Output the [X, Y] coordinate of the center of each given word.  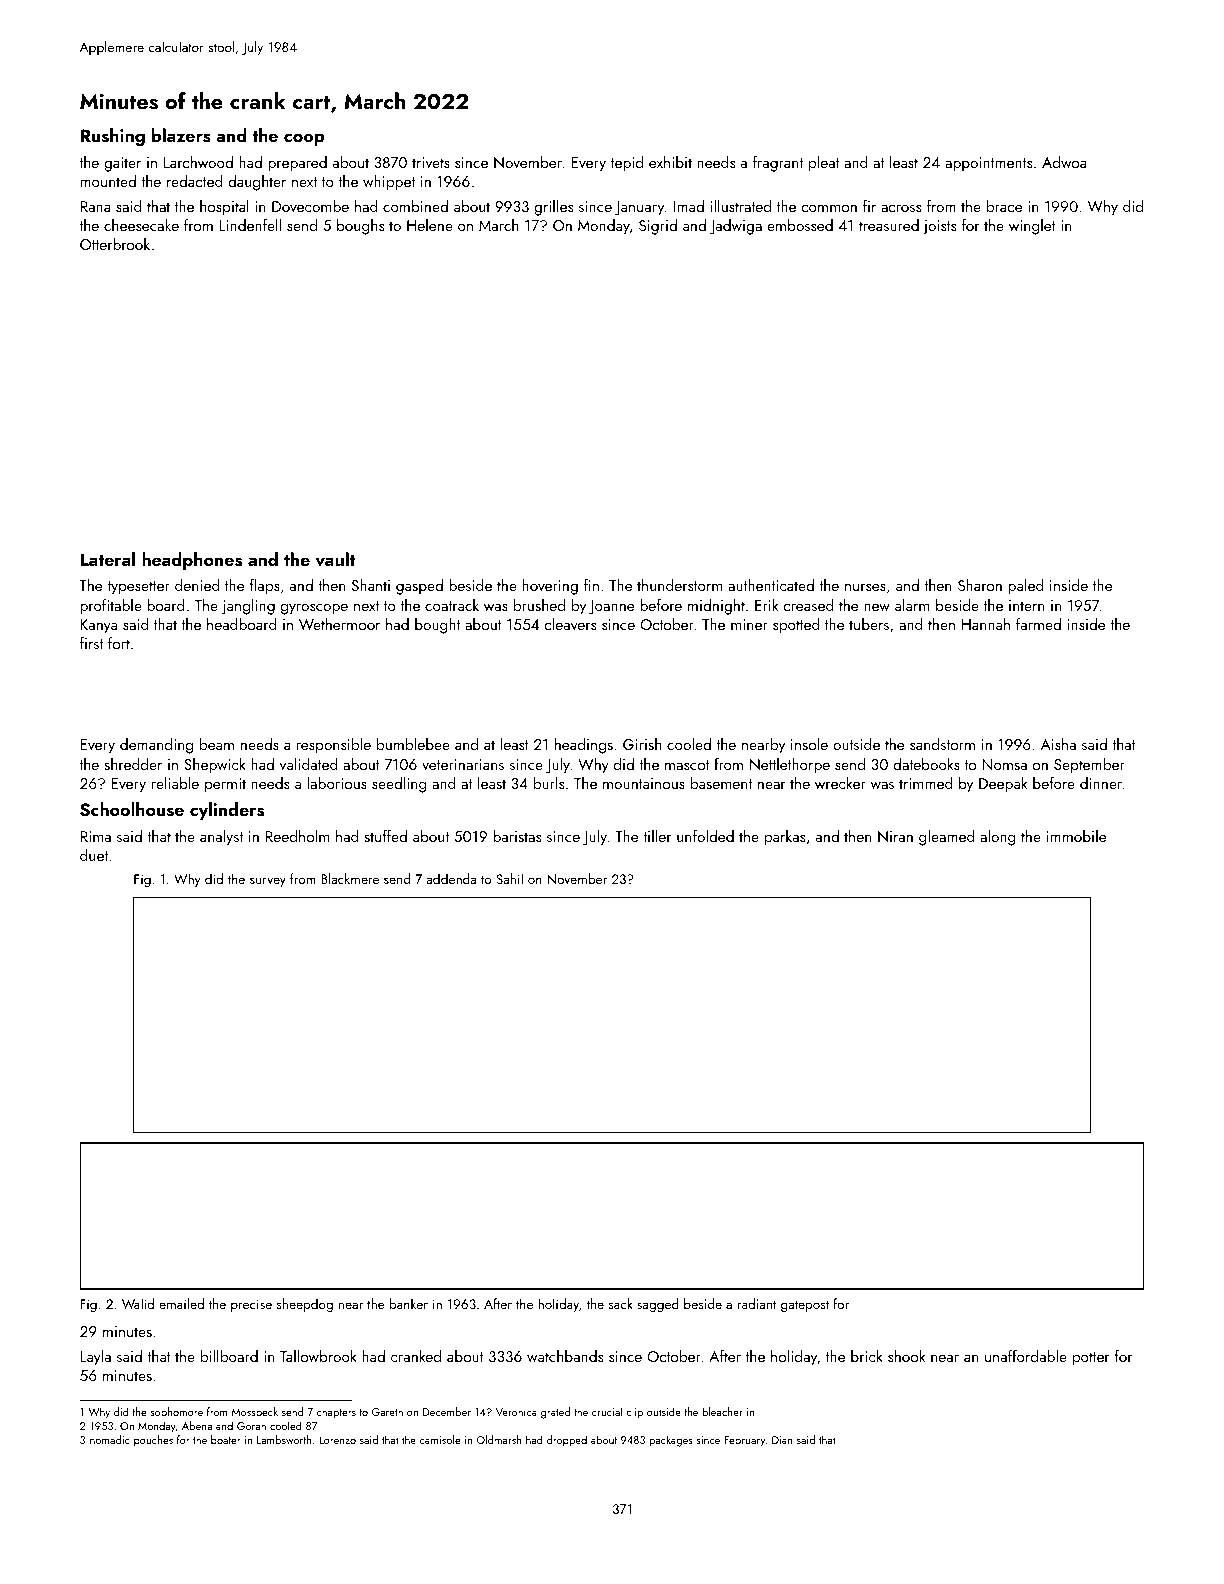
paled [1026, 587]
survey [268, 882]
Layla [95, 1358]
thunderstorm [679, 585]
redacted [195, 181]
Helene [430, 225]
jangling [248, 607]
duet [94, 855]
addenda [451, 878]
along [998, 838]
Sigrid [658, 227]
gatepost [805, 1306]
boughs [360, 227]
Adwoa [1064, 162]
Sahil [509, 878]
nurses [865, 587]
